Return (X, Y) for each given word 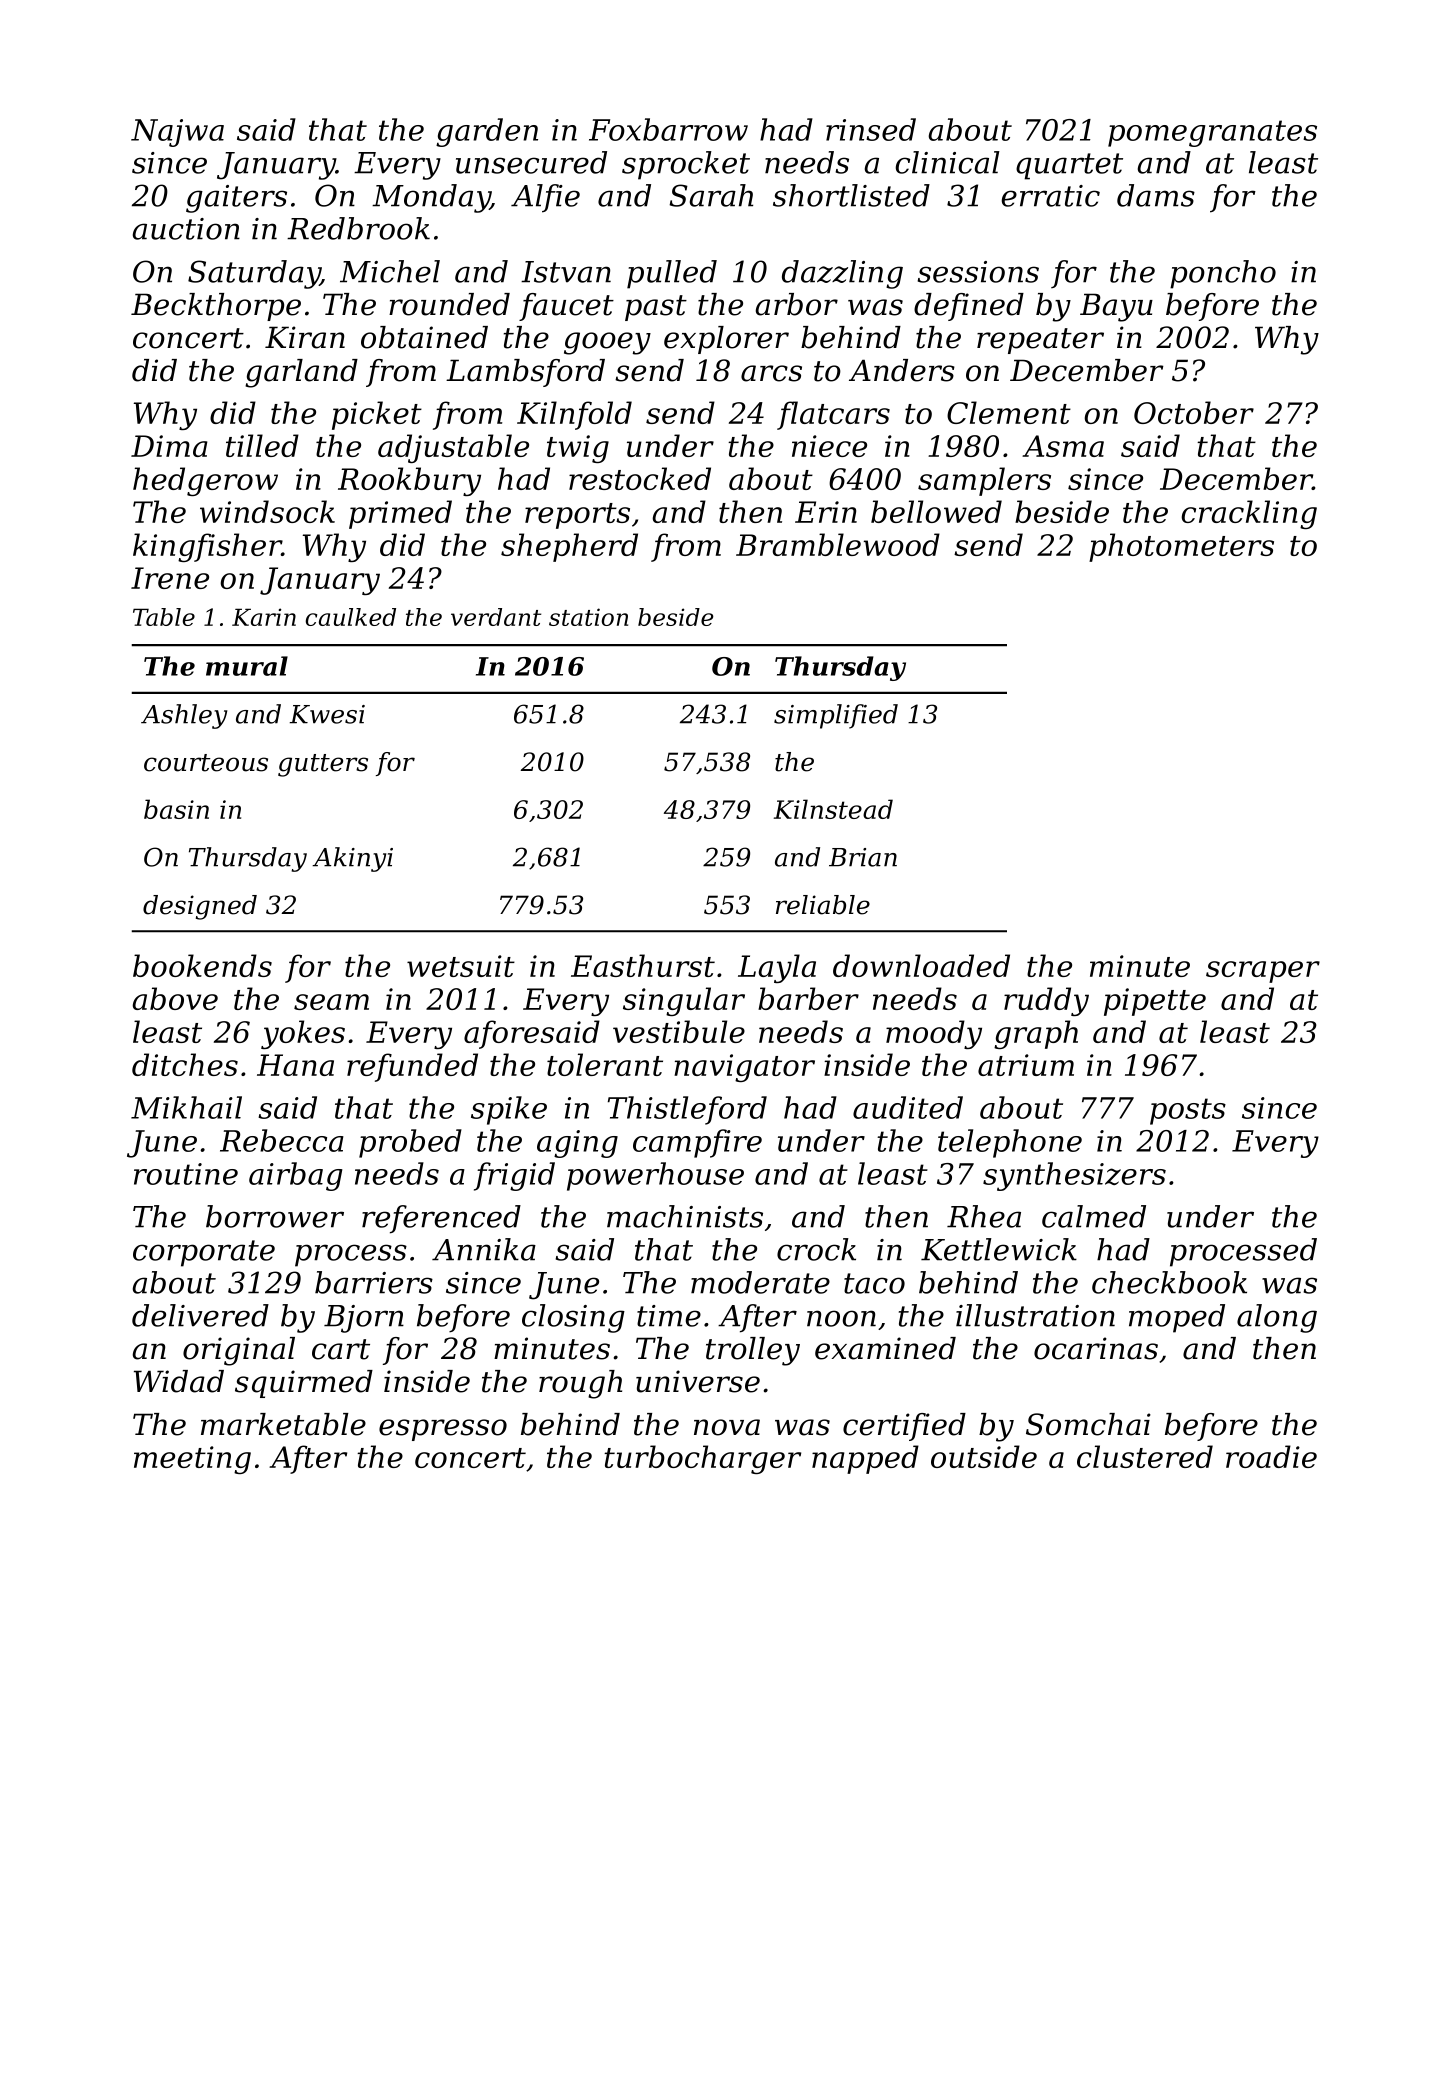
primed (400, 514)
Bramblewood (838, 544)
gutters (323, 765)
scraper (1263, 972)
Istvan (566, 272)
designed (200, 907)
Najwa (177, 133)
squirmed (304, 1384)
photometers (1181, 547)
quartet (1069, 166)
